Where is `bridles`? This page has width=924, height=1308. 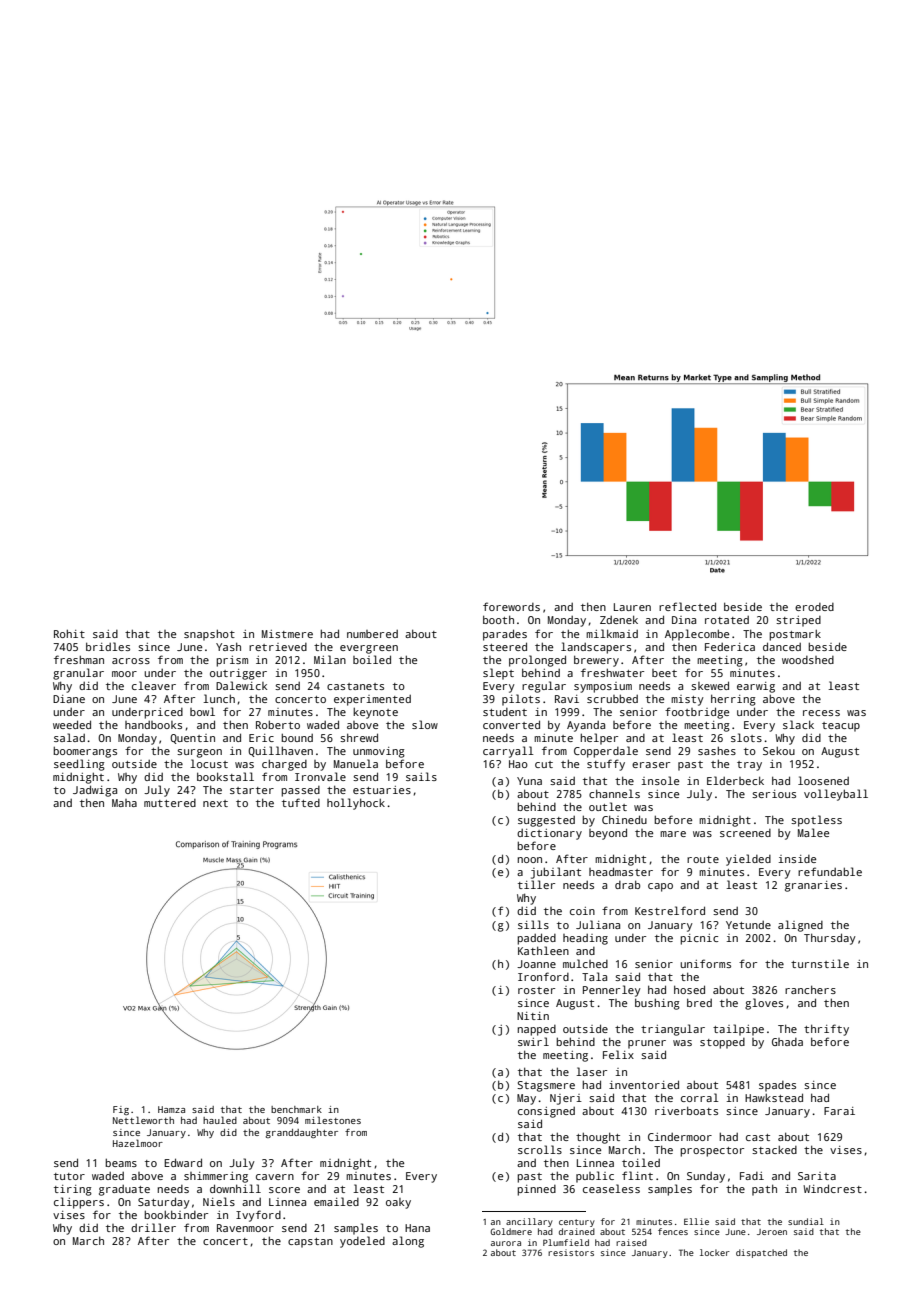
bridles is located at coordinates (108, 646).
